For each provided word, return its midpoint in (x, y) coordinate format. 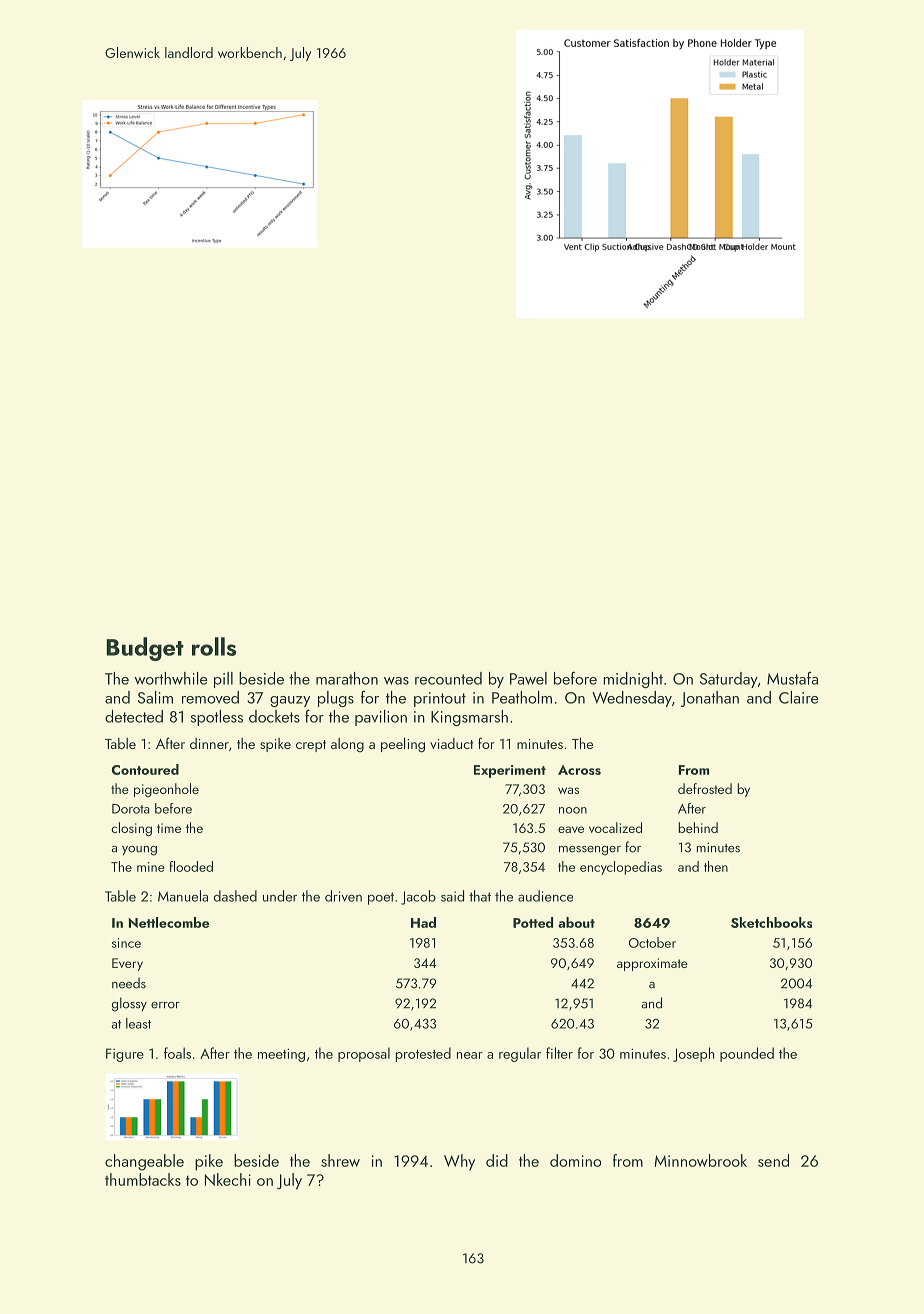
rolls (214, 646)
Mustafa (792, 678)
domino (575, 1160)
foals (177, 1053)
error (165, 1005)
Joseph (693, 1054)
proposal (364, 1054)
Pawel (528, 678)
